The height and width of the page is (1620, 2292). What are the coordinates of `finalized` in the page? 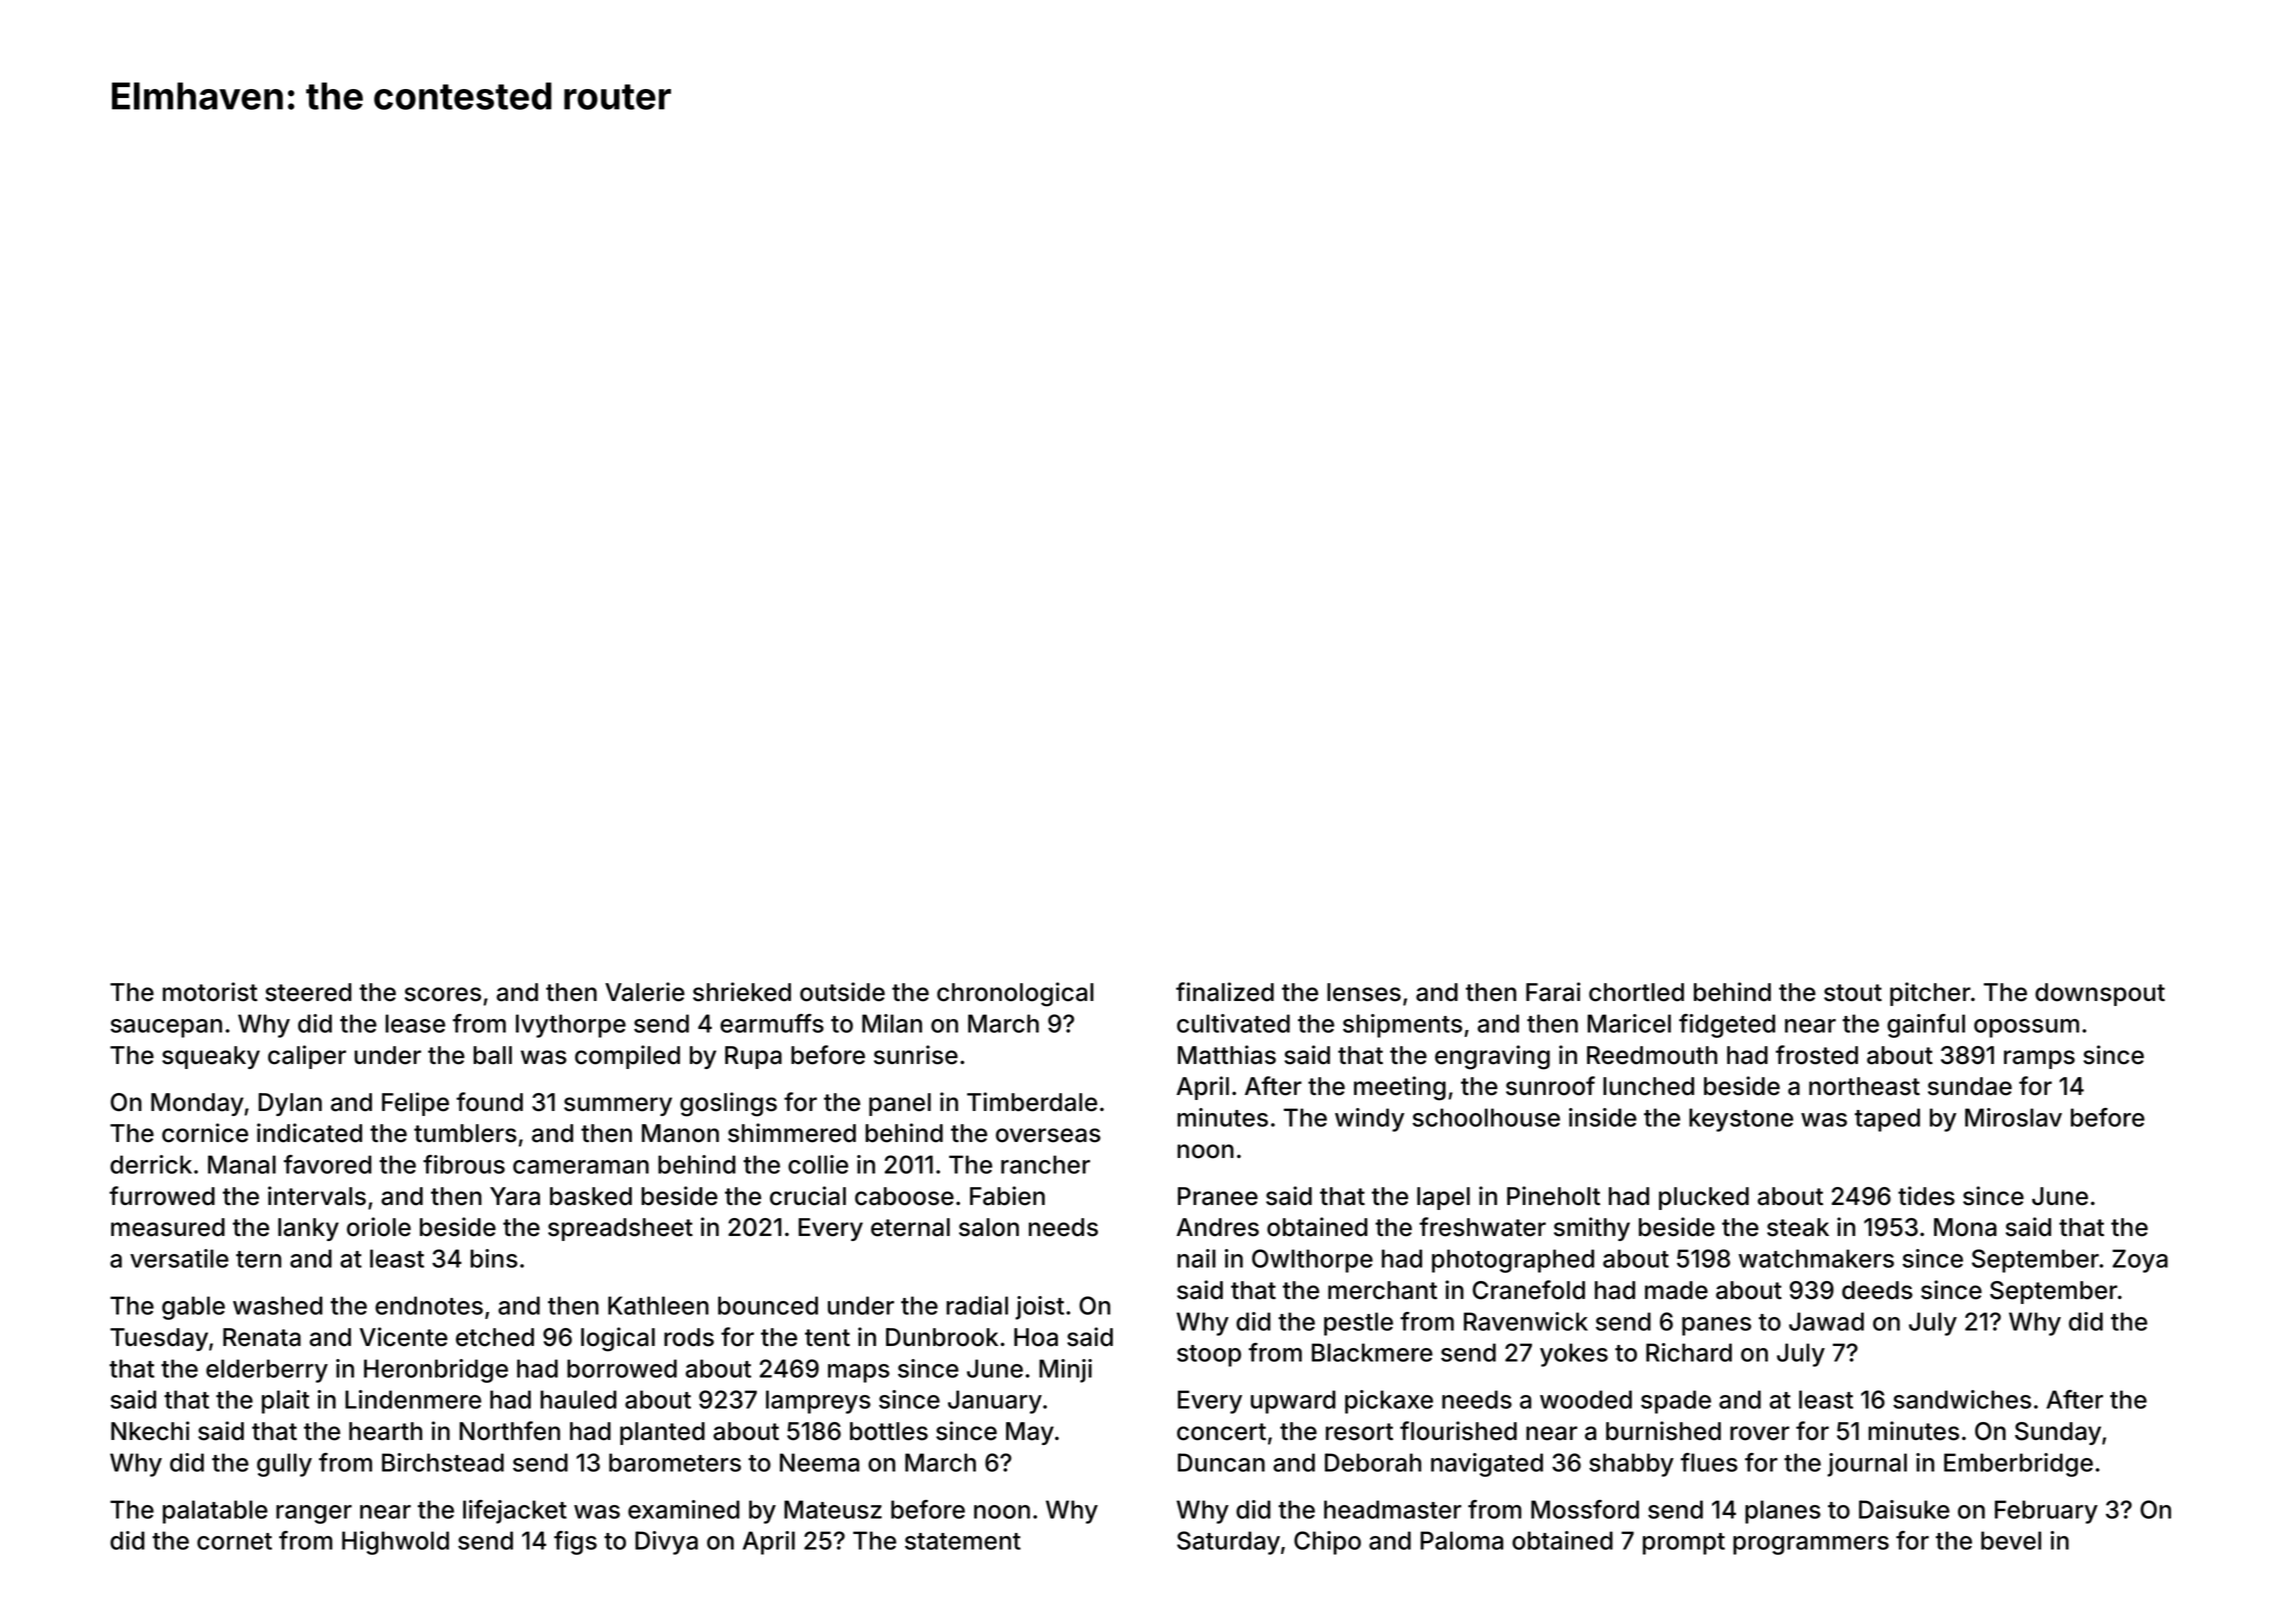 It's located at (1225, 992).
